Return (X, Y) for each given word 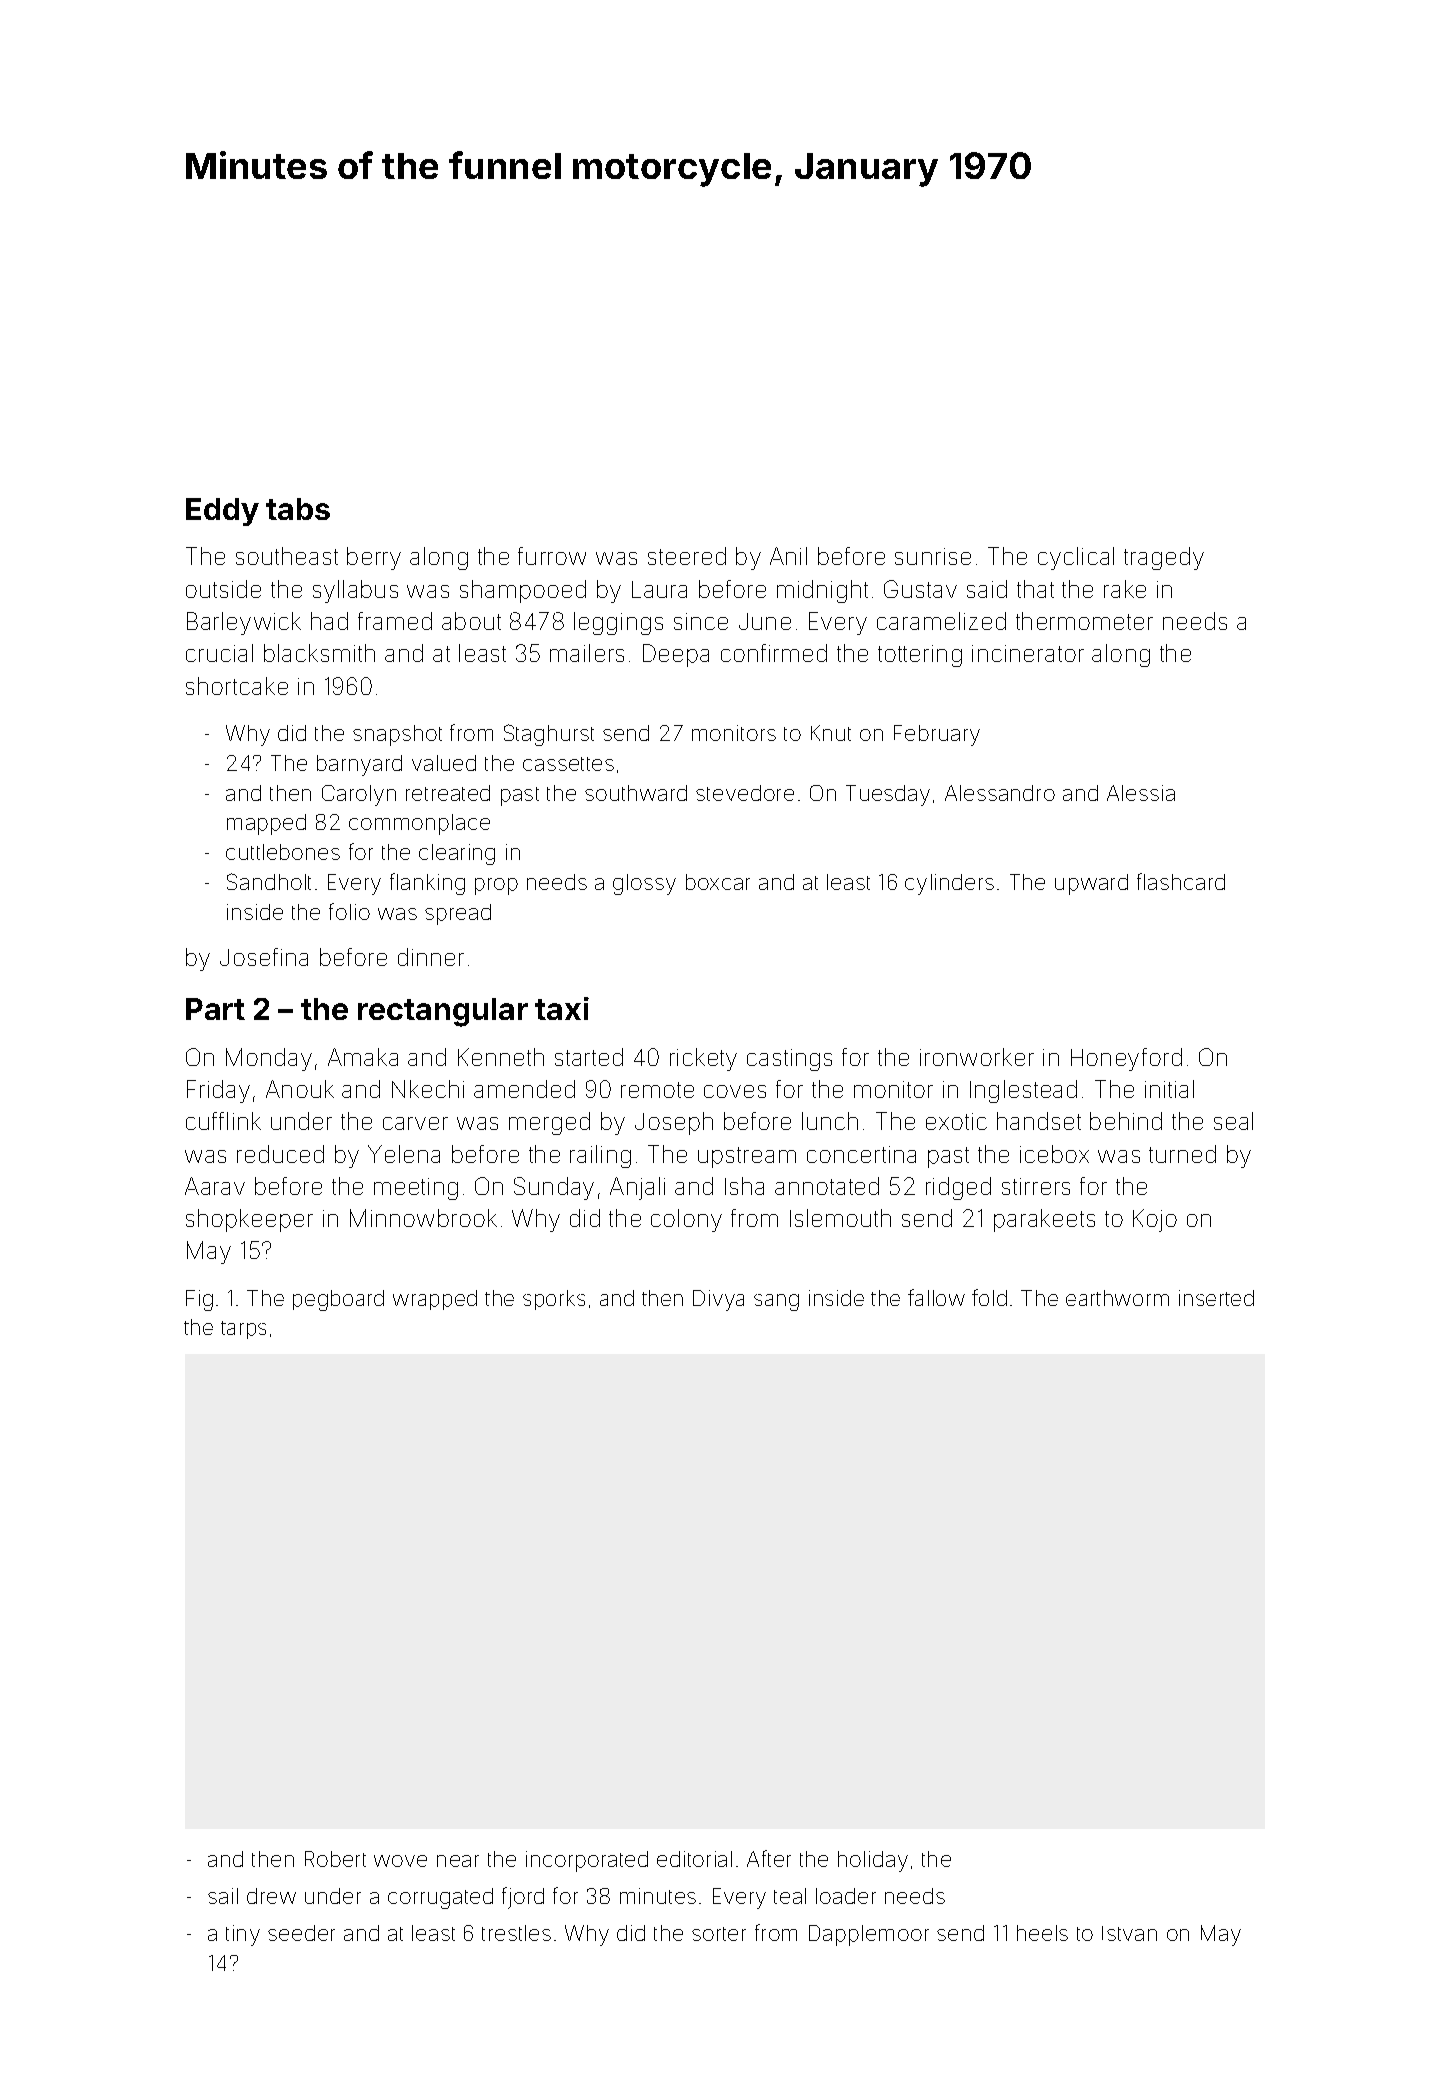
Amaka (363, 1057)
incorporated (587, 1861)
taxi (562, 1008)
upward (1091, 884)
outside (223, 589)
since (701, 621)
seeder (301, 1933)
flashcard (1181, 881)
